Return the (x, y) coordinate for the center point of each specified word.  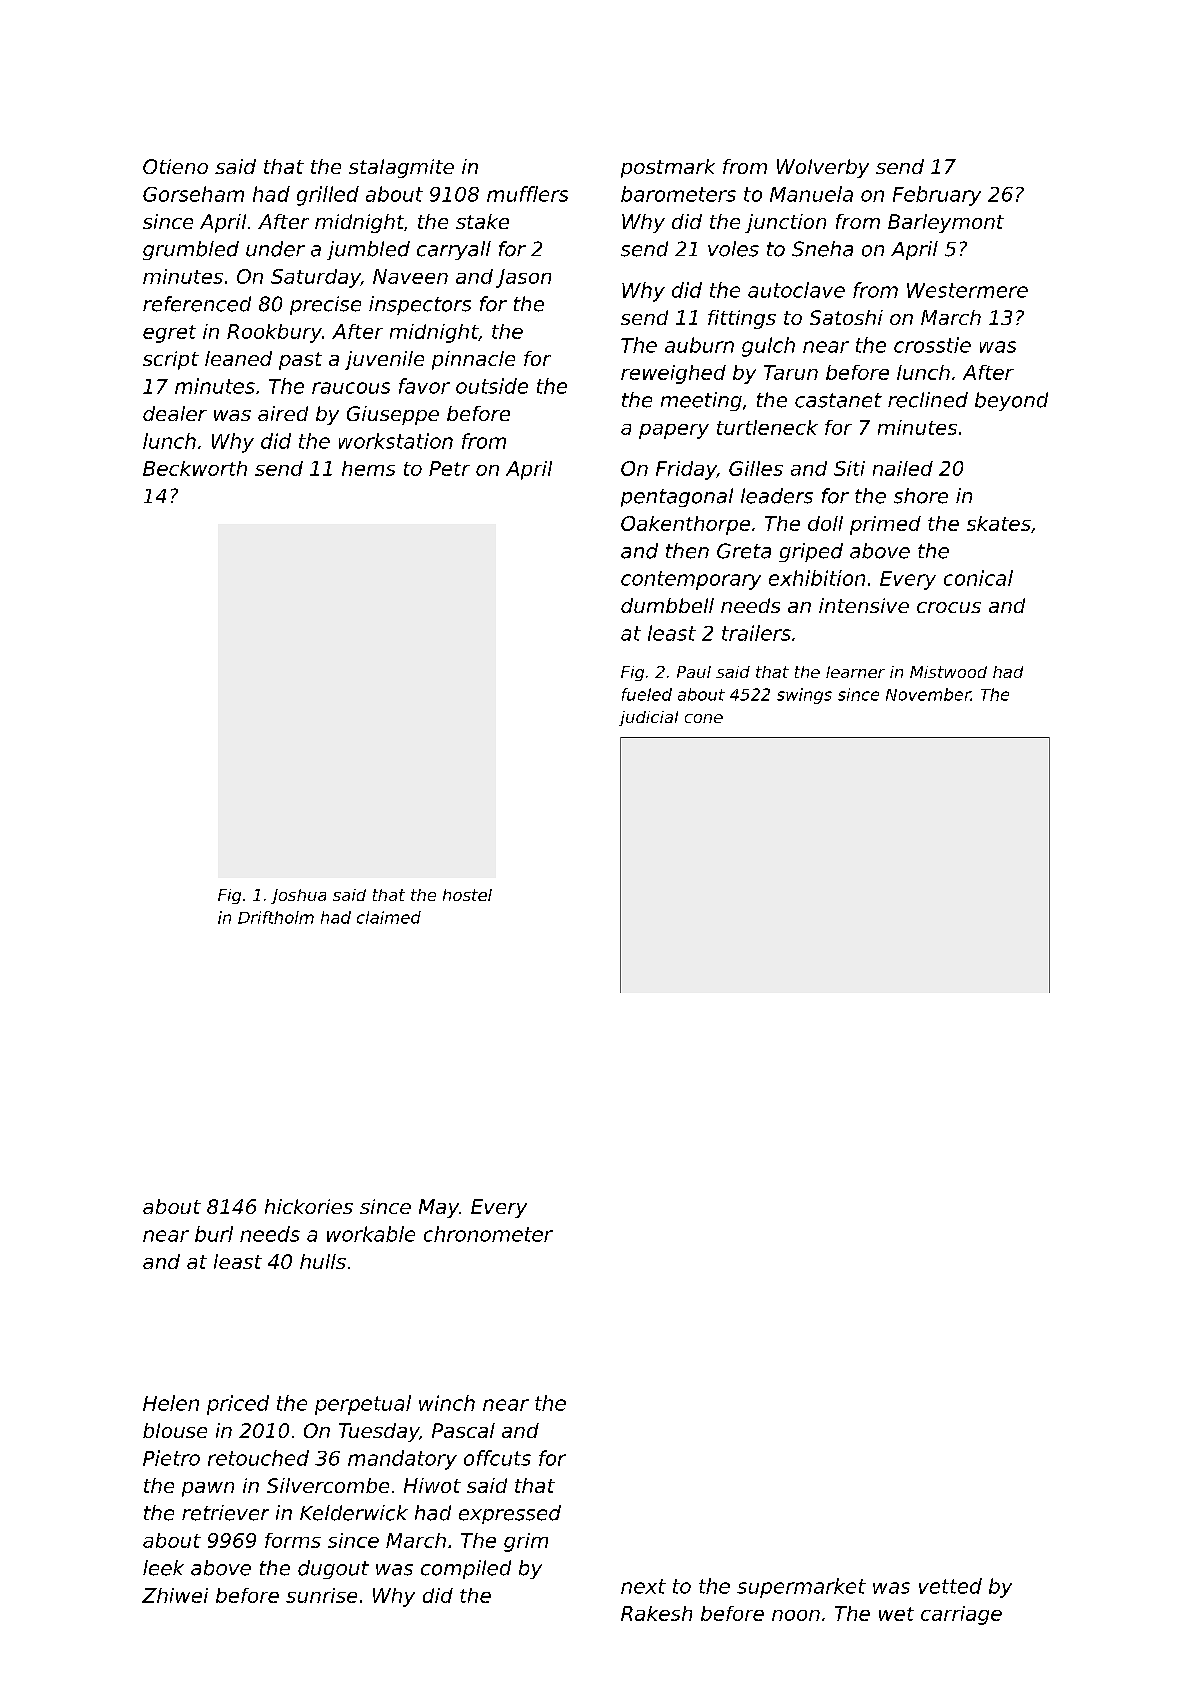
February (937, 196)
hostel (467, 895)
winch (447, 1403)
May (439, 1208)
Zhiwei (175, 1595)
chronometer (488, 1234)
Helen (171, 1403)
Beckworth (195, 468)
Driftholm (276, 917)
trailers (756, 633)
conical (978, 578)
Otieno (175, 166)
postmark (668, 168)
